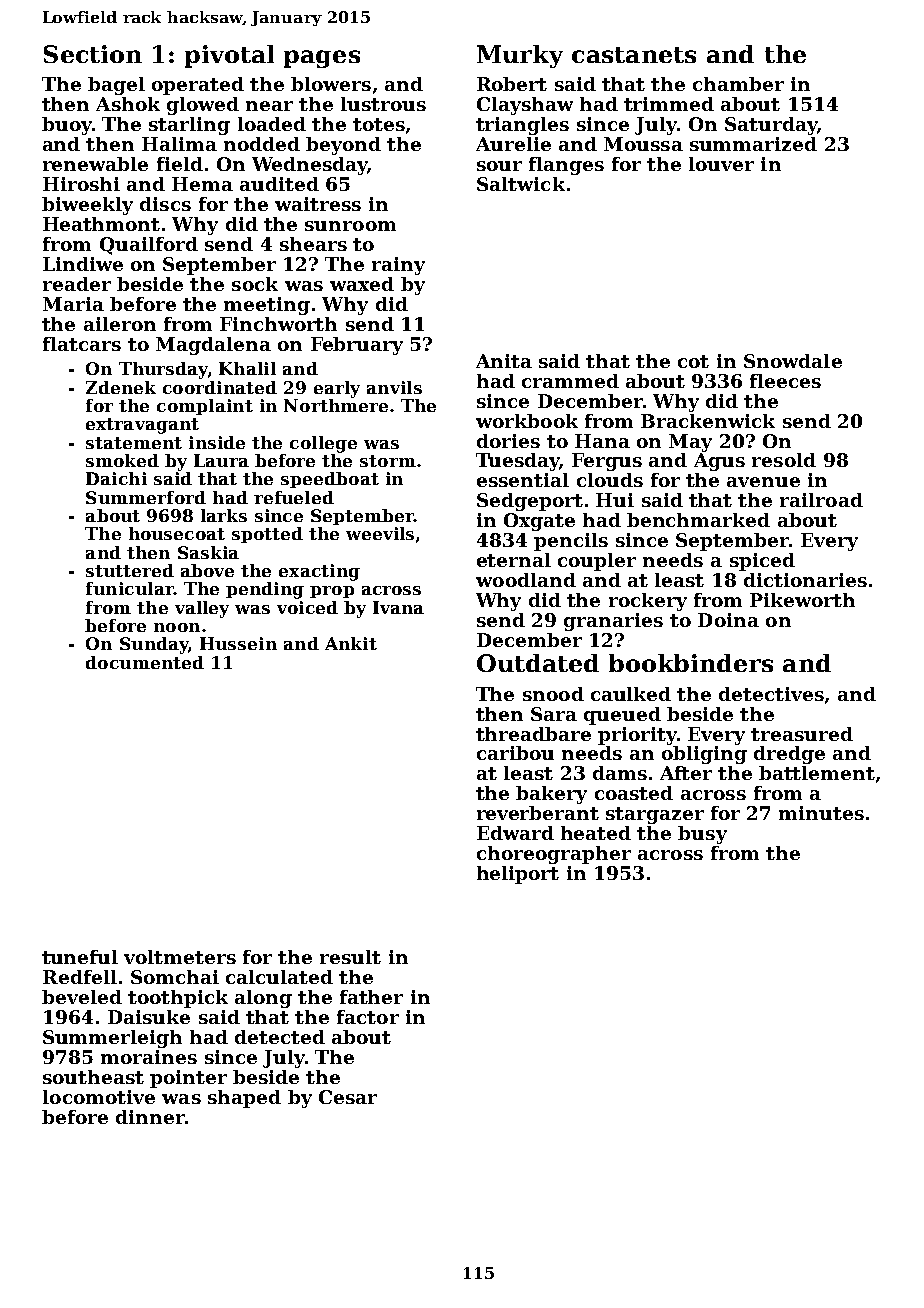 The height and width of the image is (1308, 924). What do you see at coordinates (280, 1037) in the image?
I see `detected` at bounding box center [280, 1037].
